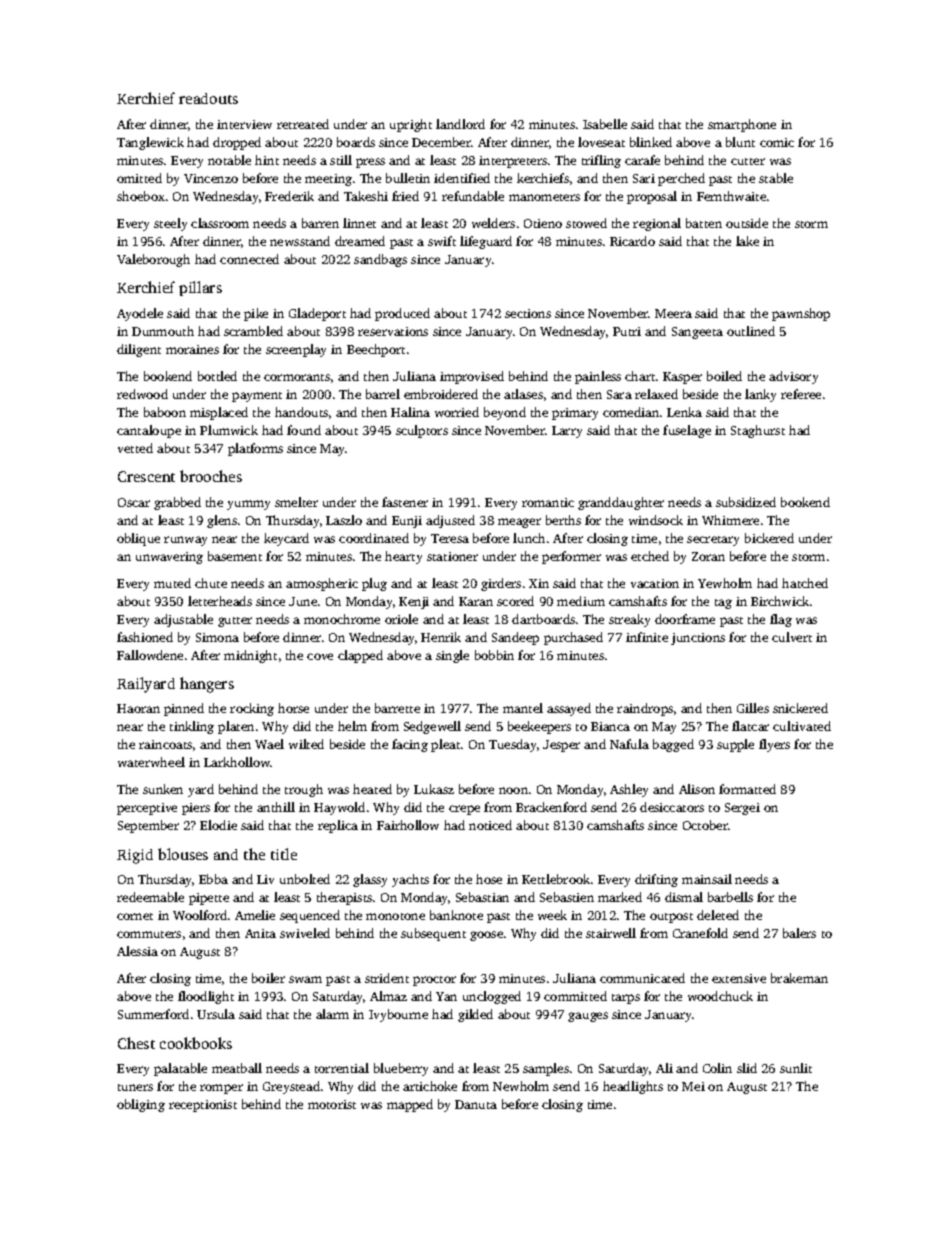 The image size is (952, 1233). Describe the element at coordinates (411, 125) in the screenshot. I see `upright` at that location.
